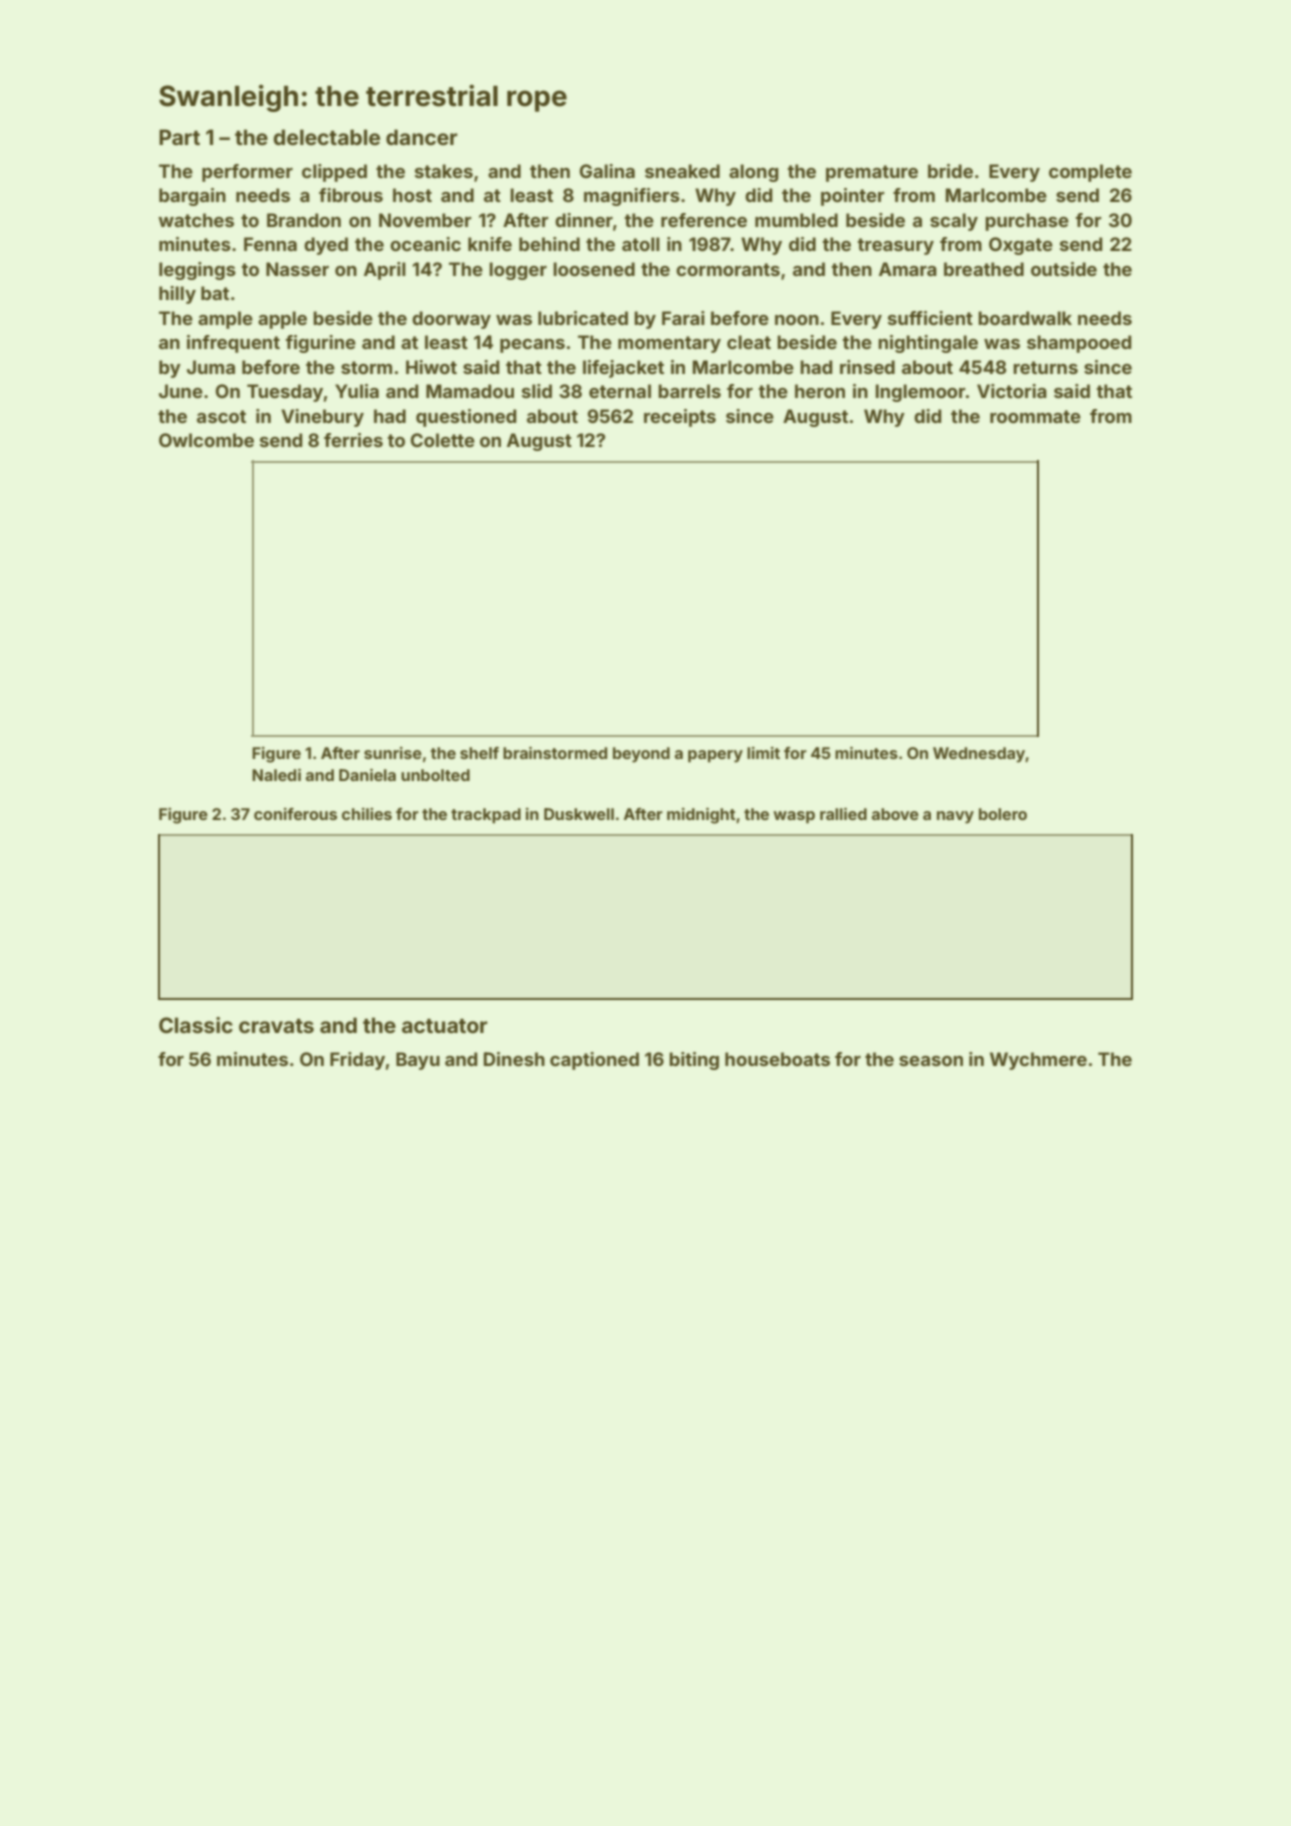  I want to click on limit, so click(763, 753).
